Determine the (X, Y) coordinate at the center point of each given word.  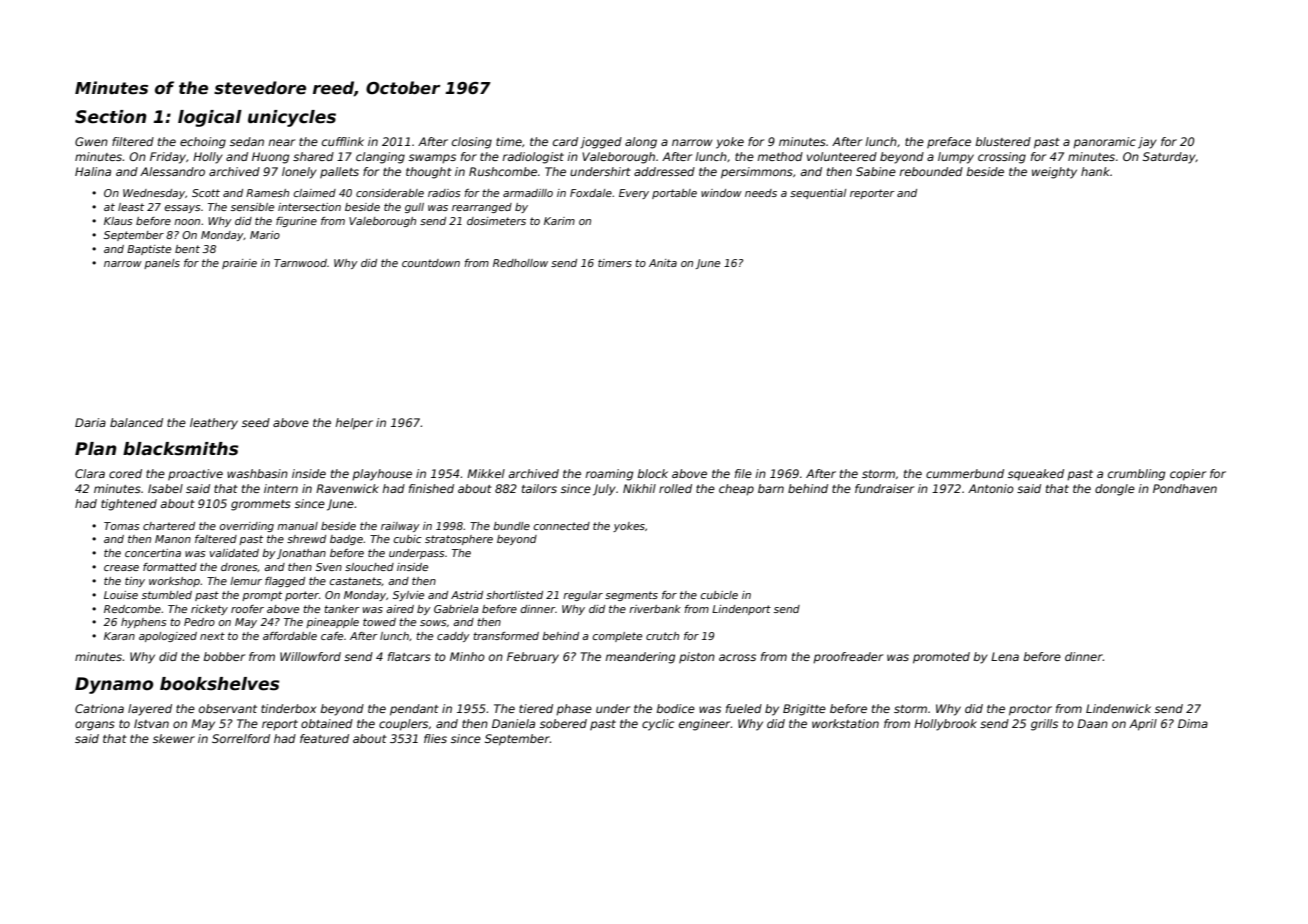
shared (313, 156)
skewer (174, 738)
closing (472, 143)
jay (1147, 143)
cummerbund (965, 473)
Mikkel (486, 473)
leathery (214, 424)
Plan (96, 449)
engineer (705, 725)
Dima (1193, 723)
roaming (609, 475)
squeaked (1036, 475)
